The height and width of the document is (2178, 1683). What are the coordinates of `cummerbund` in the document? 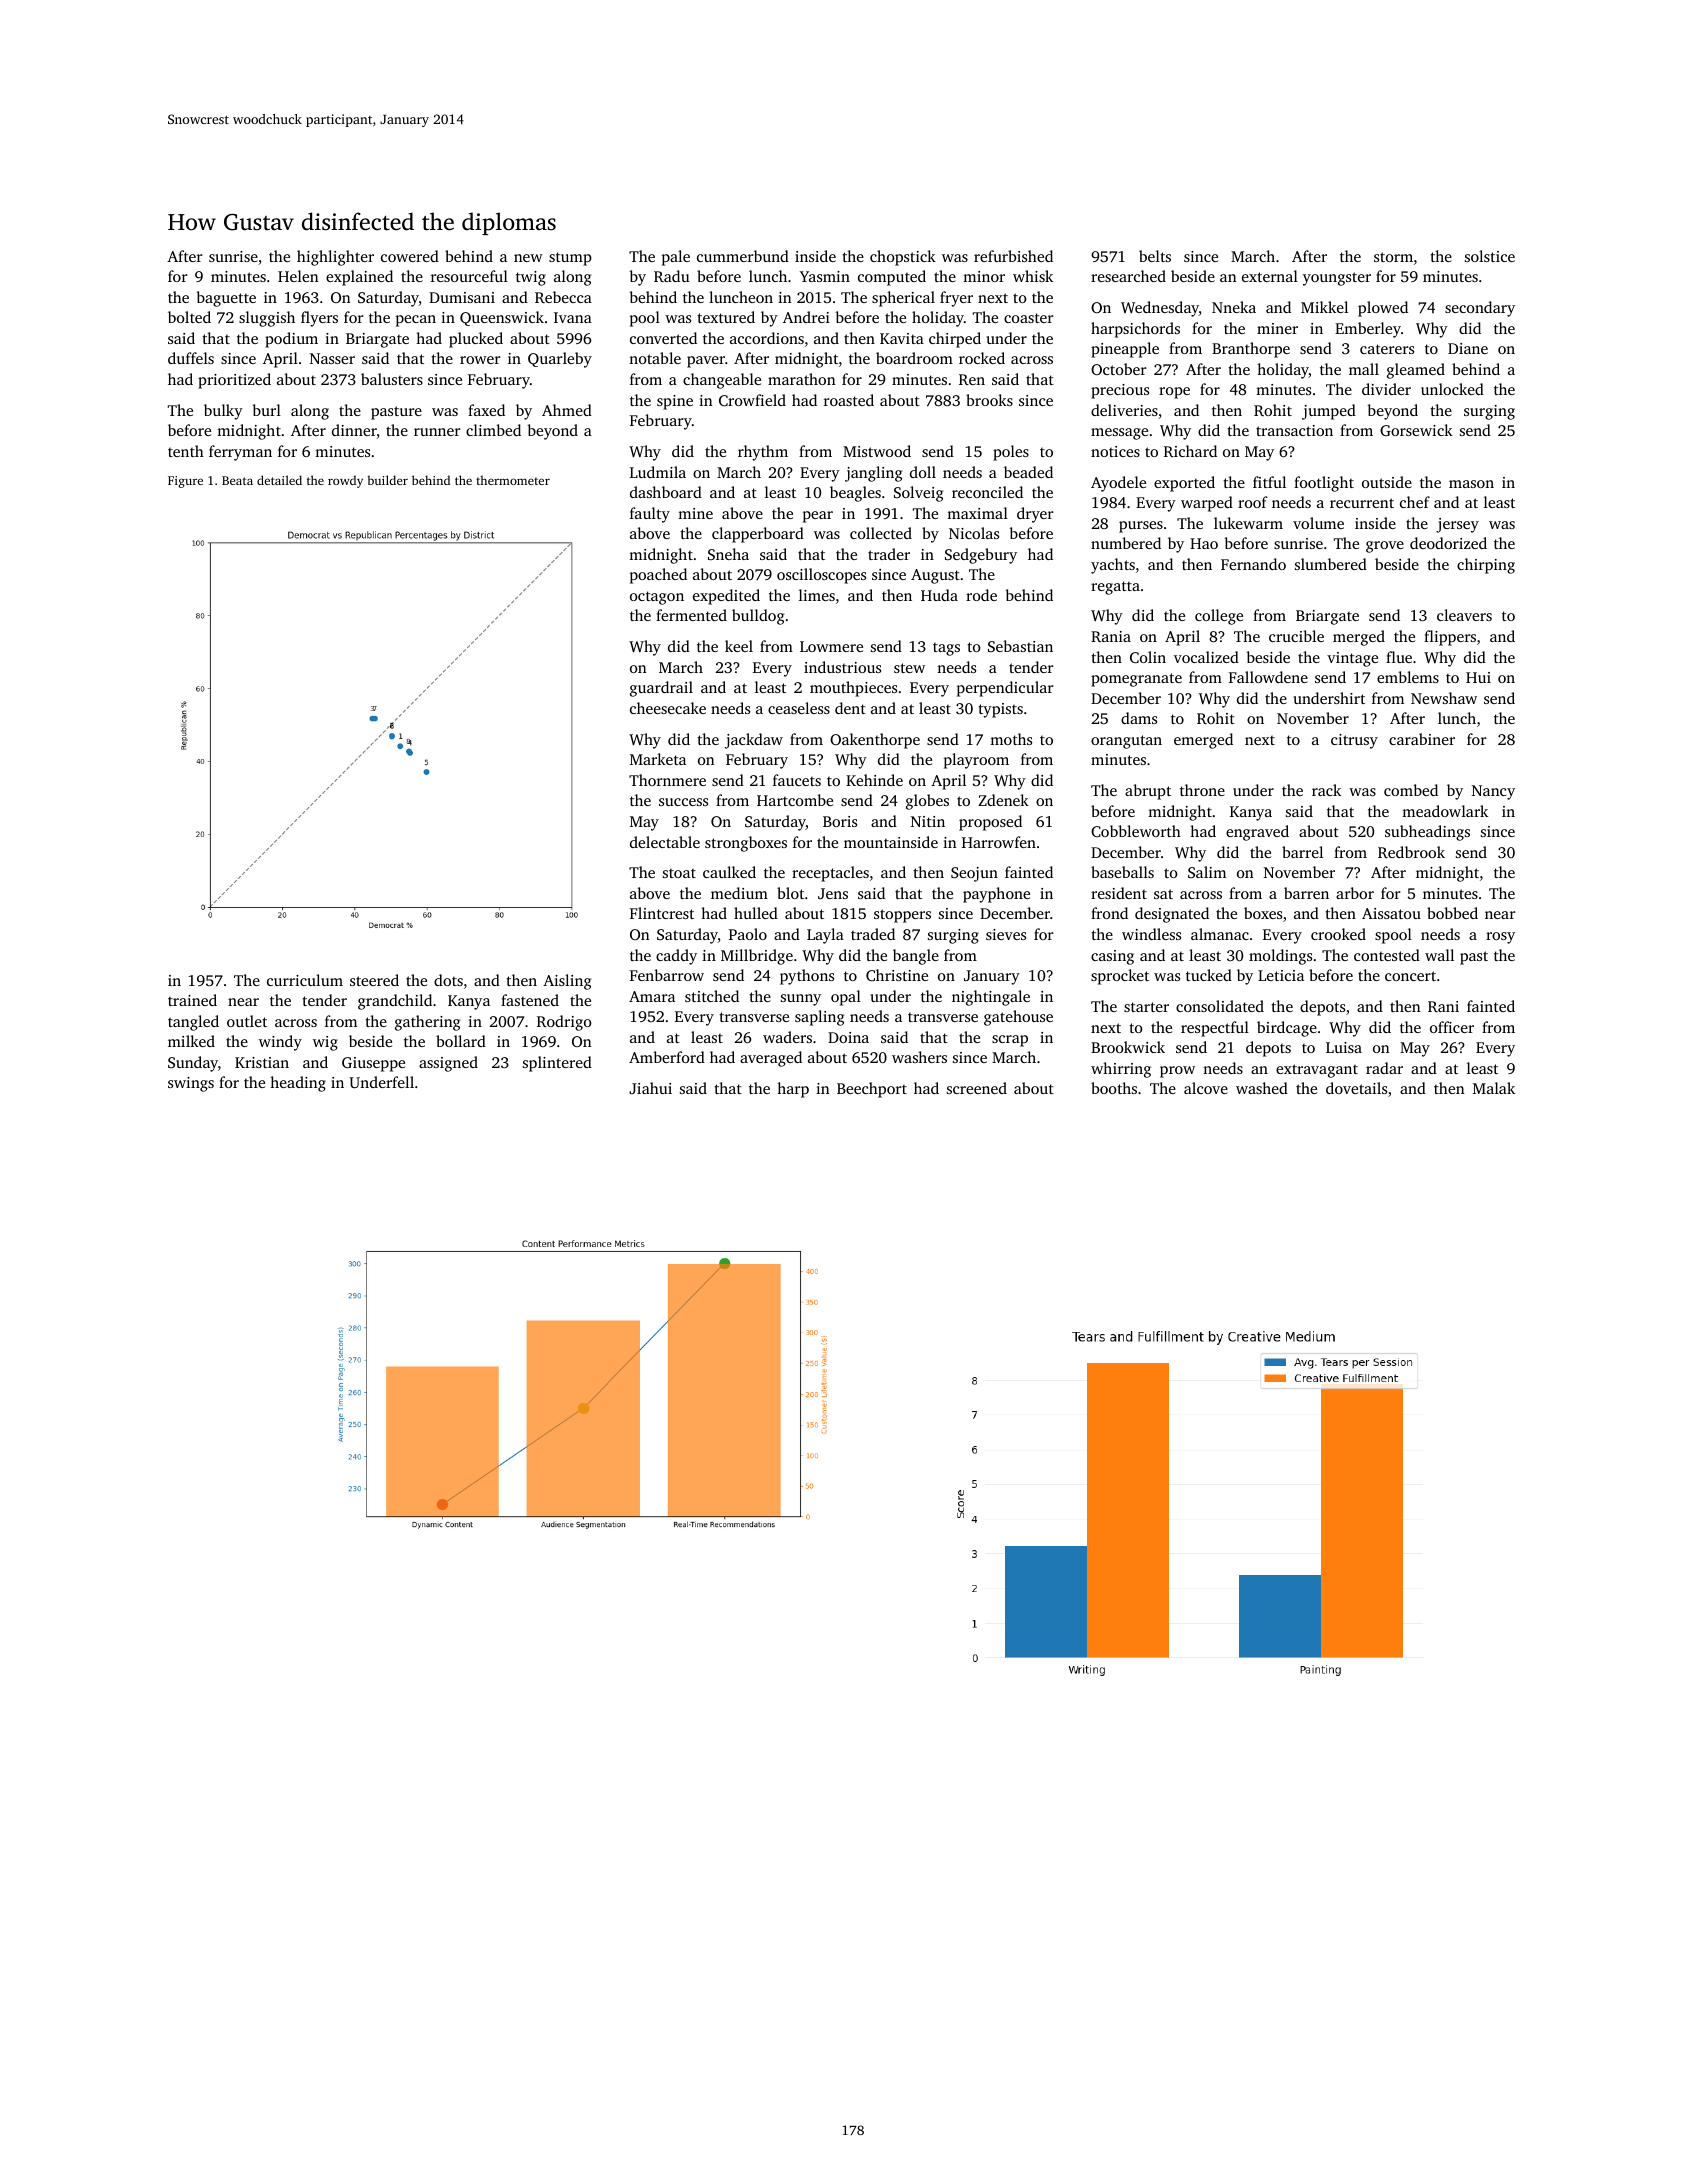 It's located at (743, 256).
